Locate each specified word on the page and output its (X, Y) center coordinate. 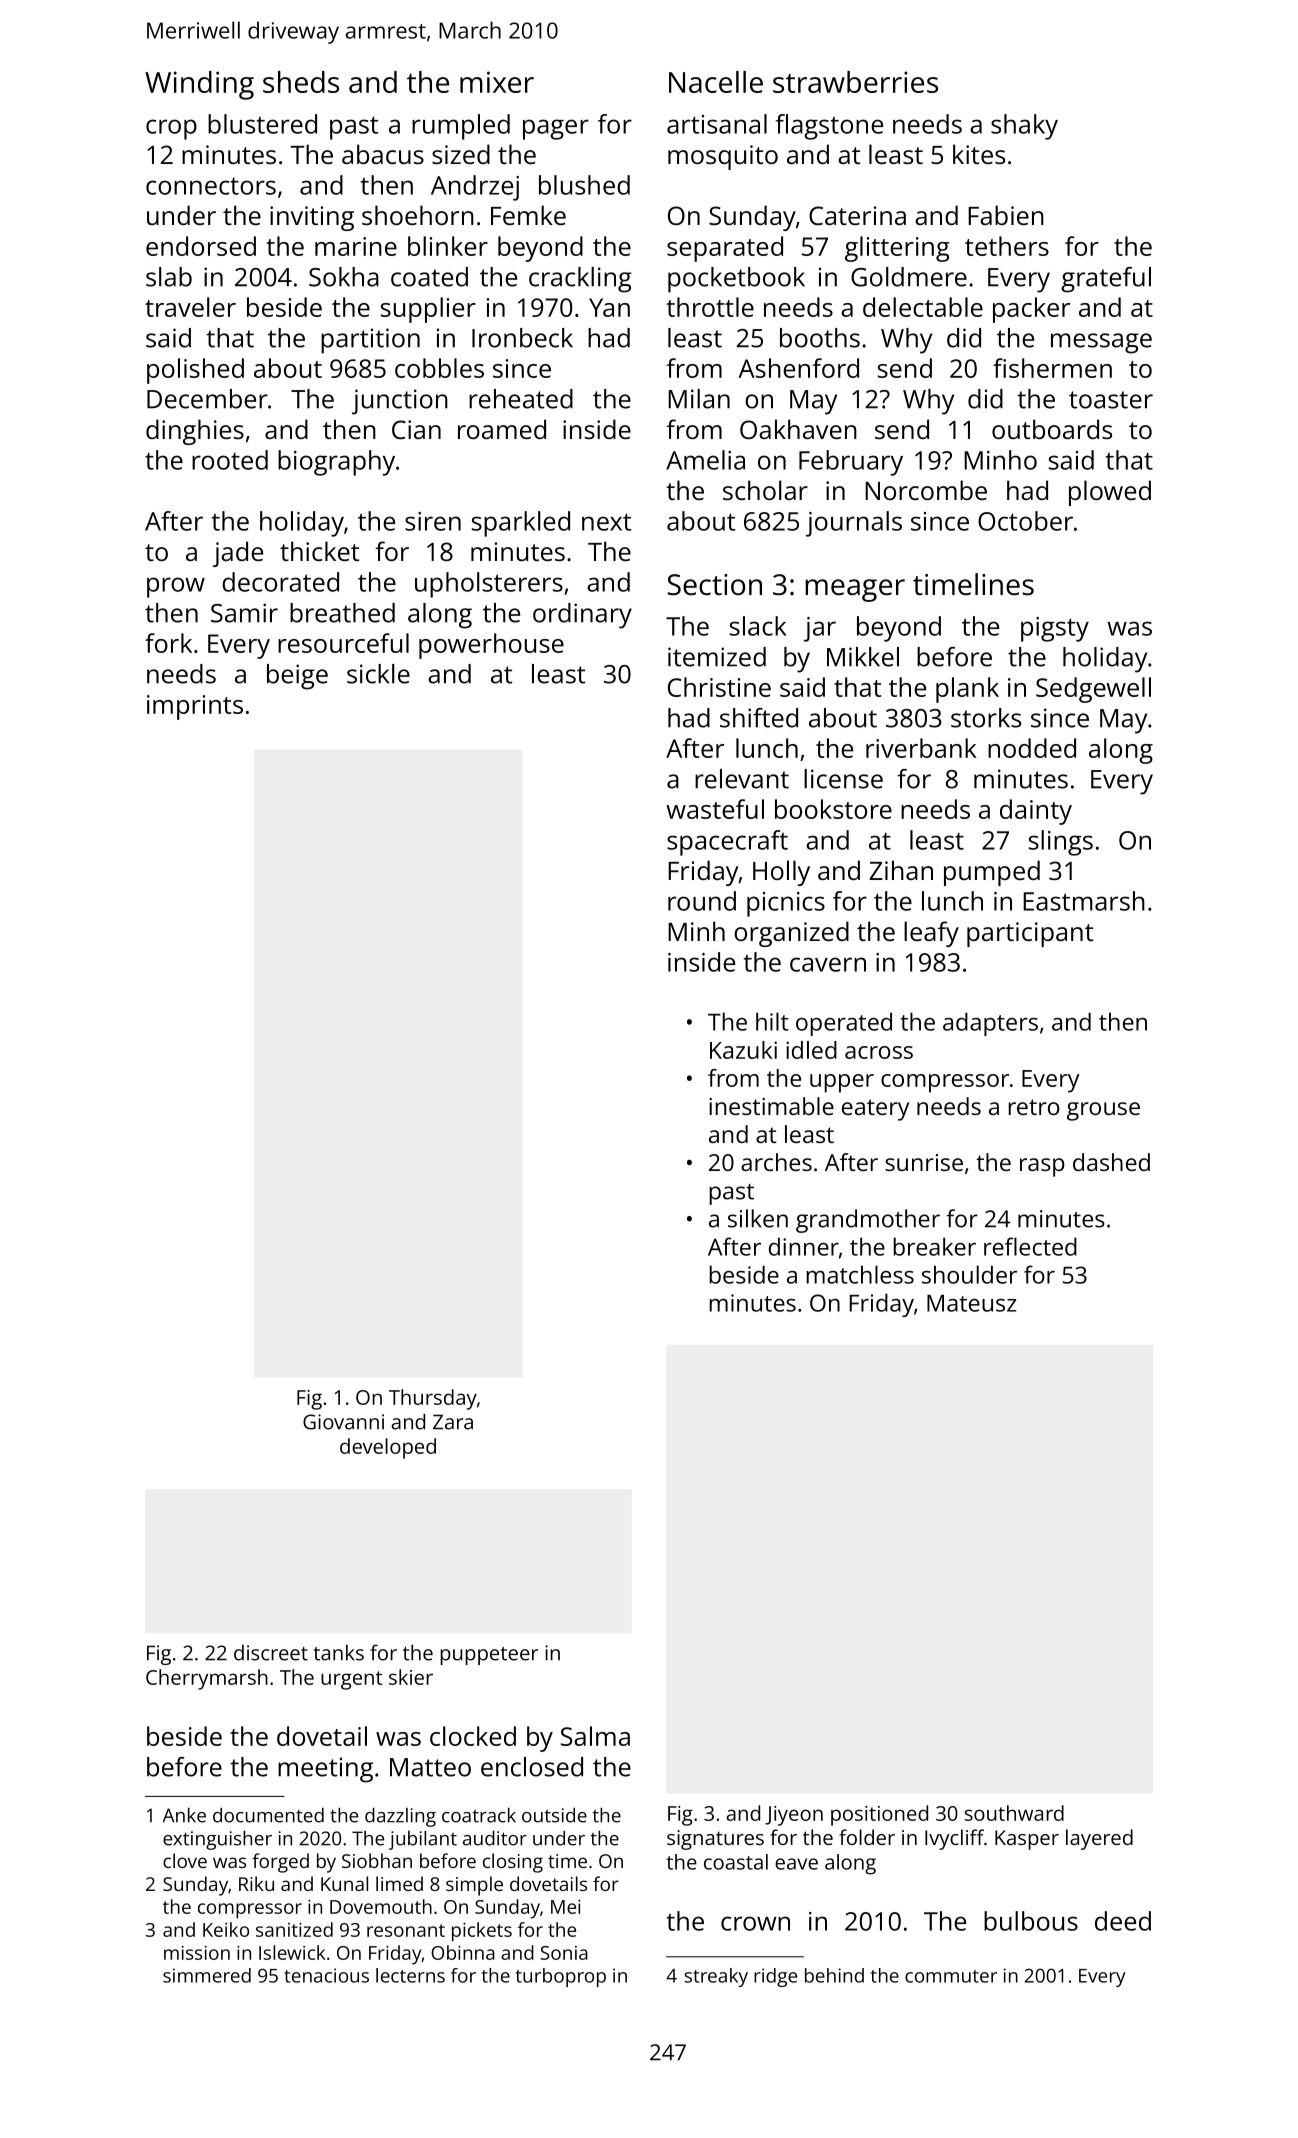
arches (776, 1162)
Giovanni (343, 1422)
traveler (190, 307)
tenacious (326, 1975)
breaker (934, 1246)
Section (714, 585)
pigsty (1055, 629)
